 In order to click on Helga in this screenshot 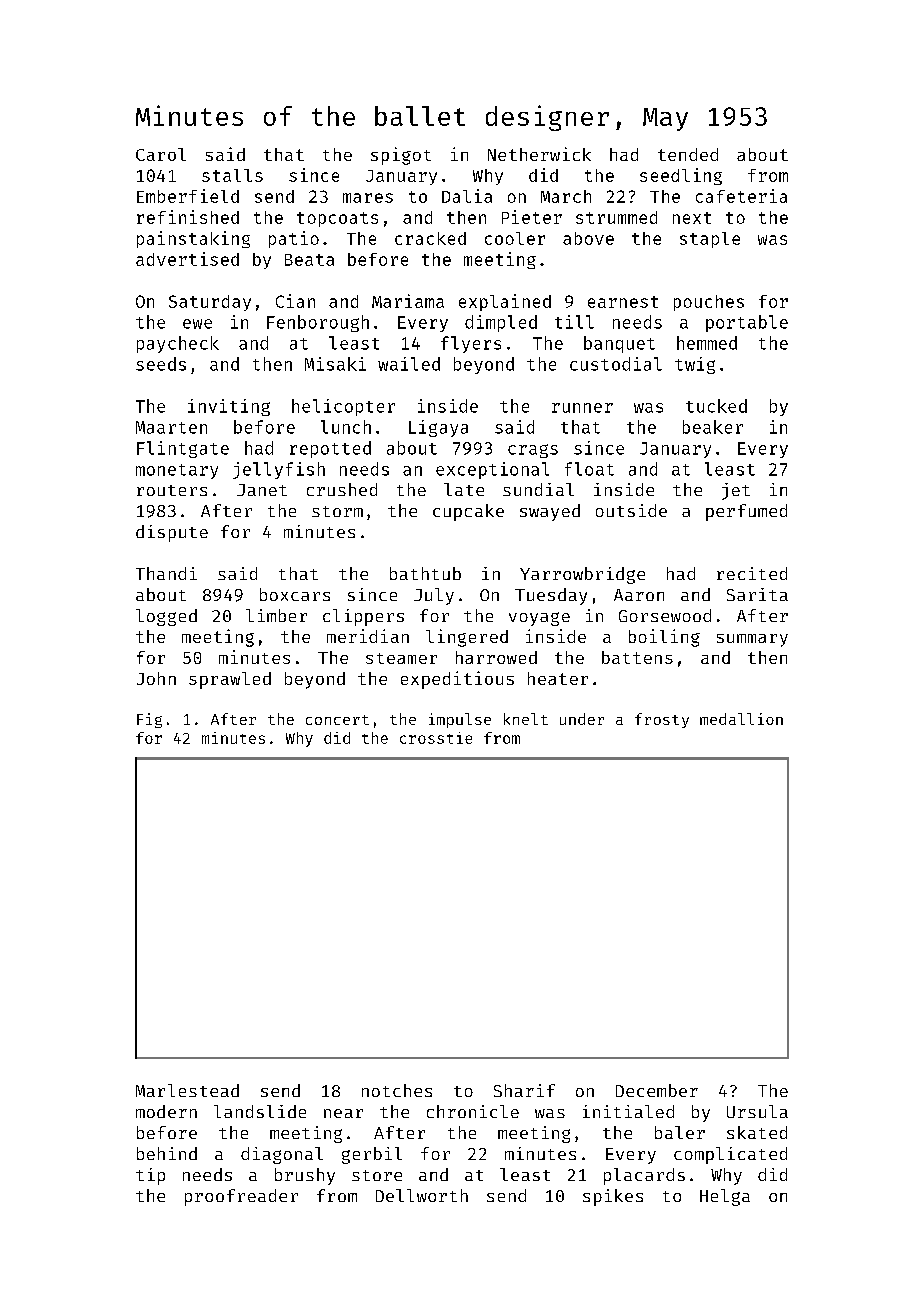, I will do `click(725, 1197)`.
